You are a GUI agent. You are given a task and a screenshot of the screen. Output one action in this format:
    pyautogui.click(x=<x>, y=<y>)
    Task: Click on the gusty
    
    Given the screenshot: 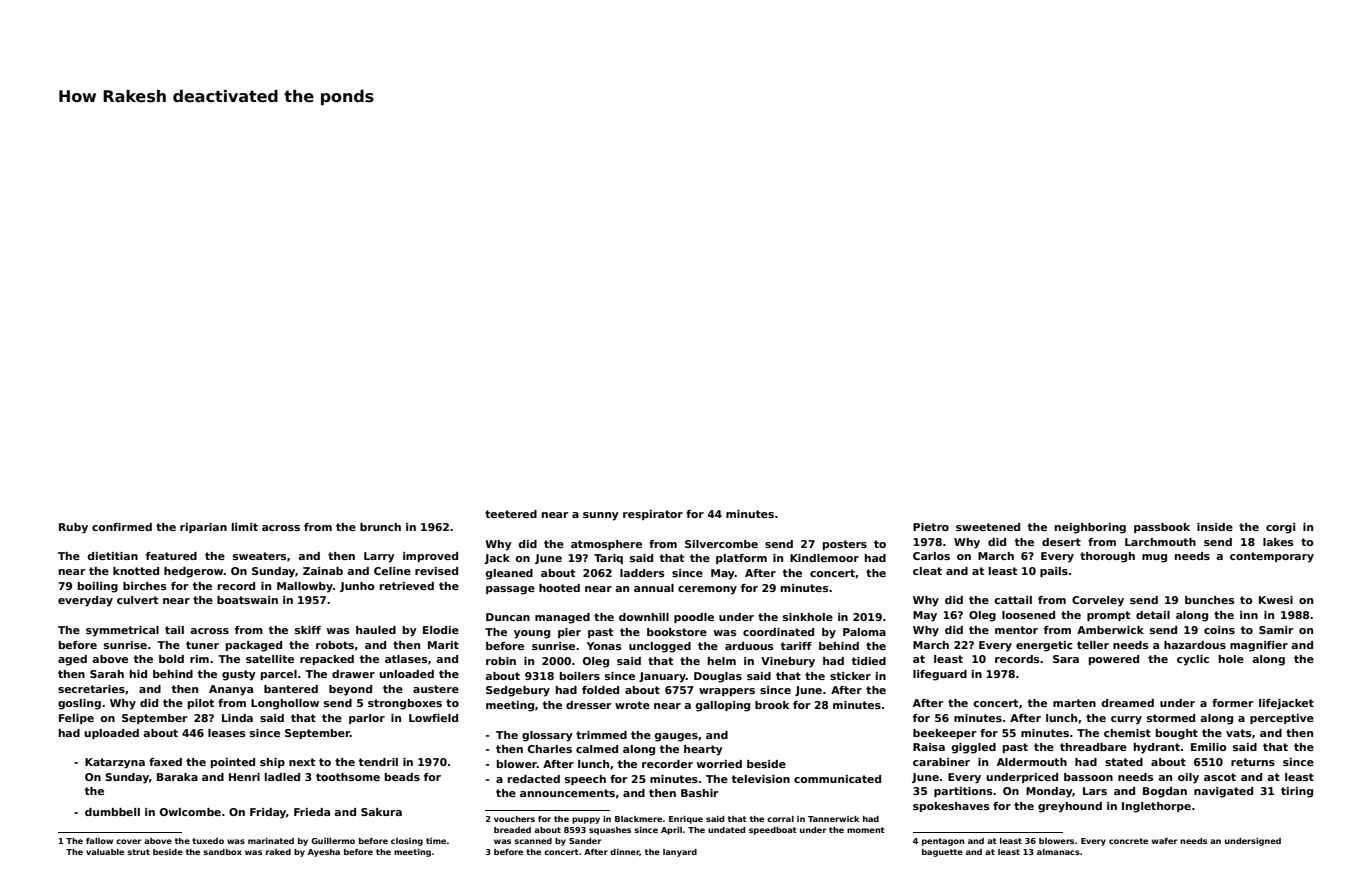 What is the action you would take?
    pyautogui.click(x=239, y=675)
